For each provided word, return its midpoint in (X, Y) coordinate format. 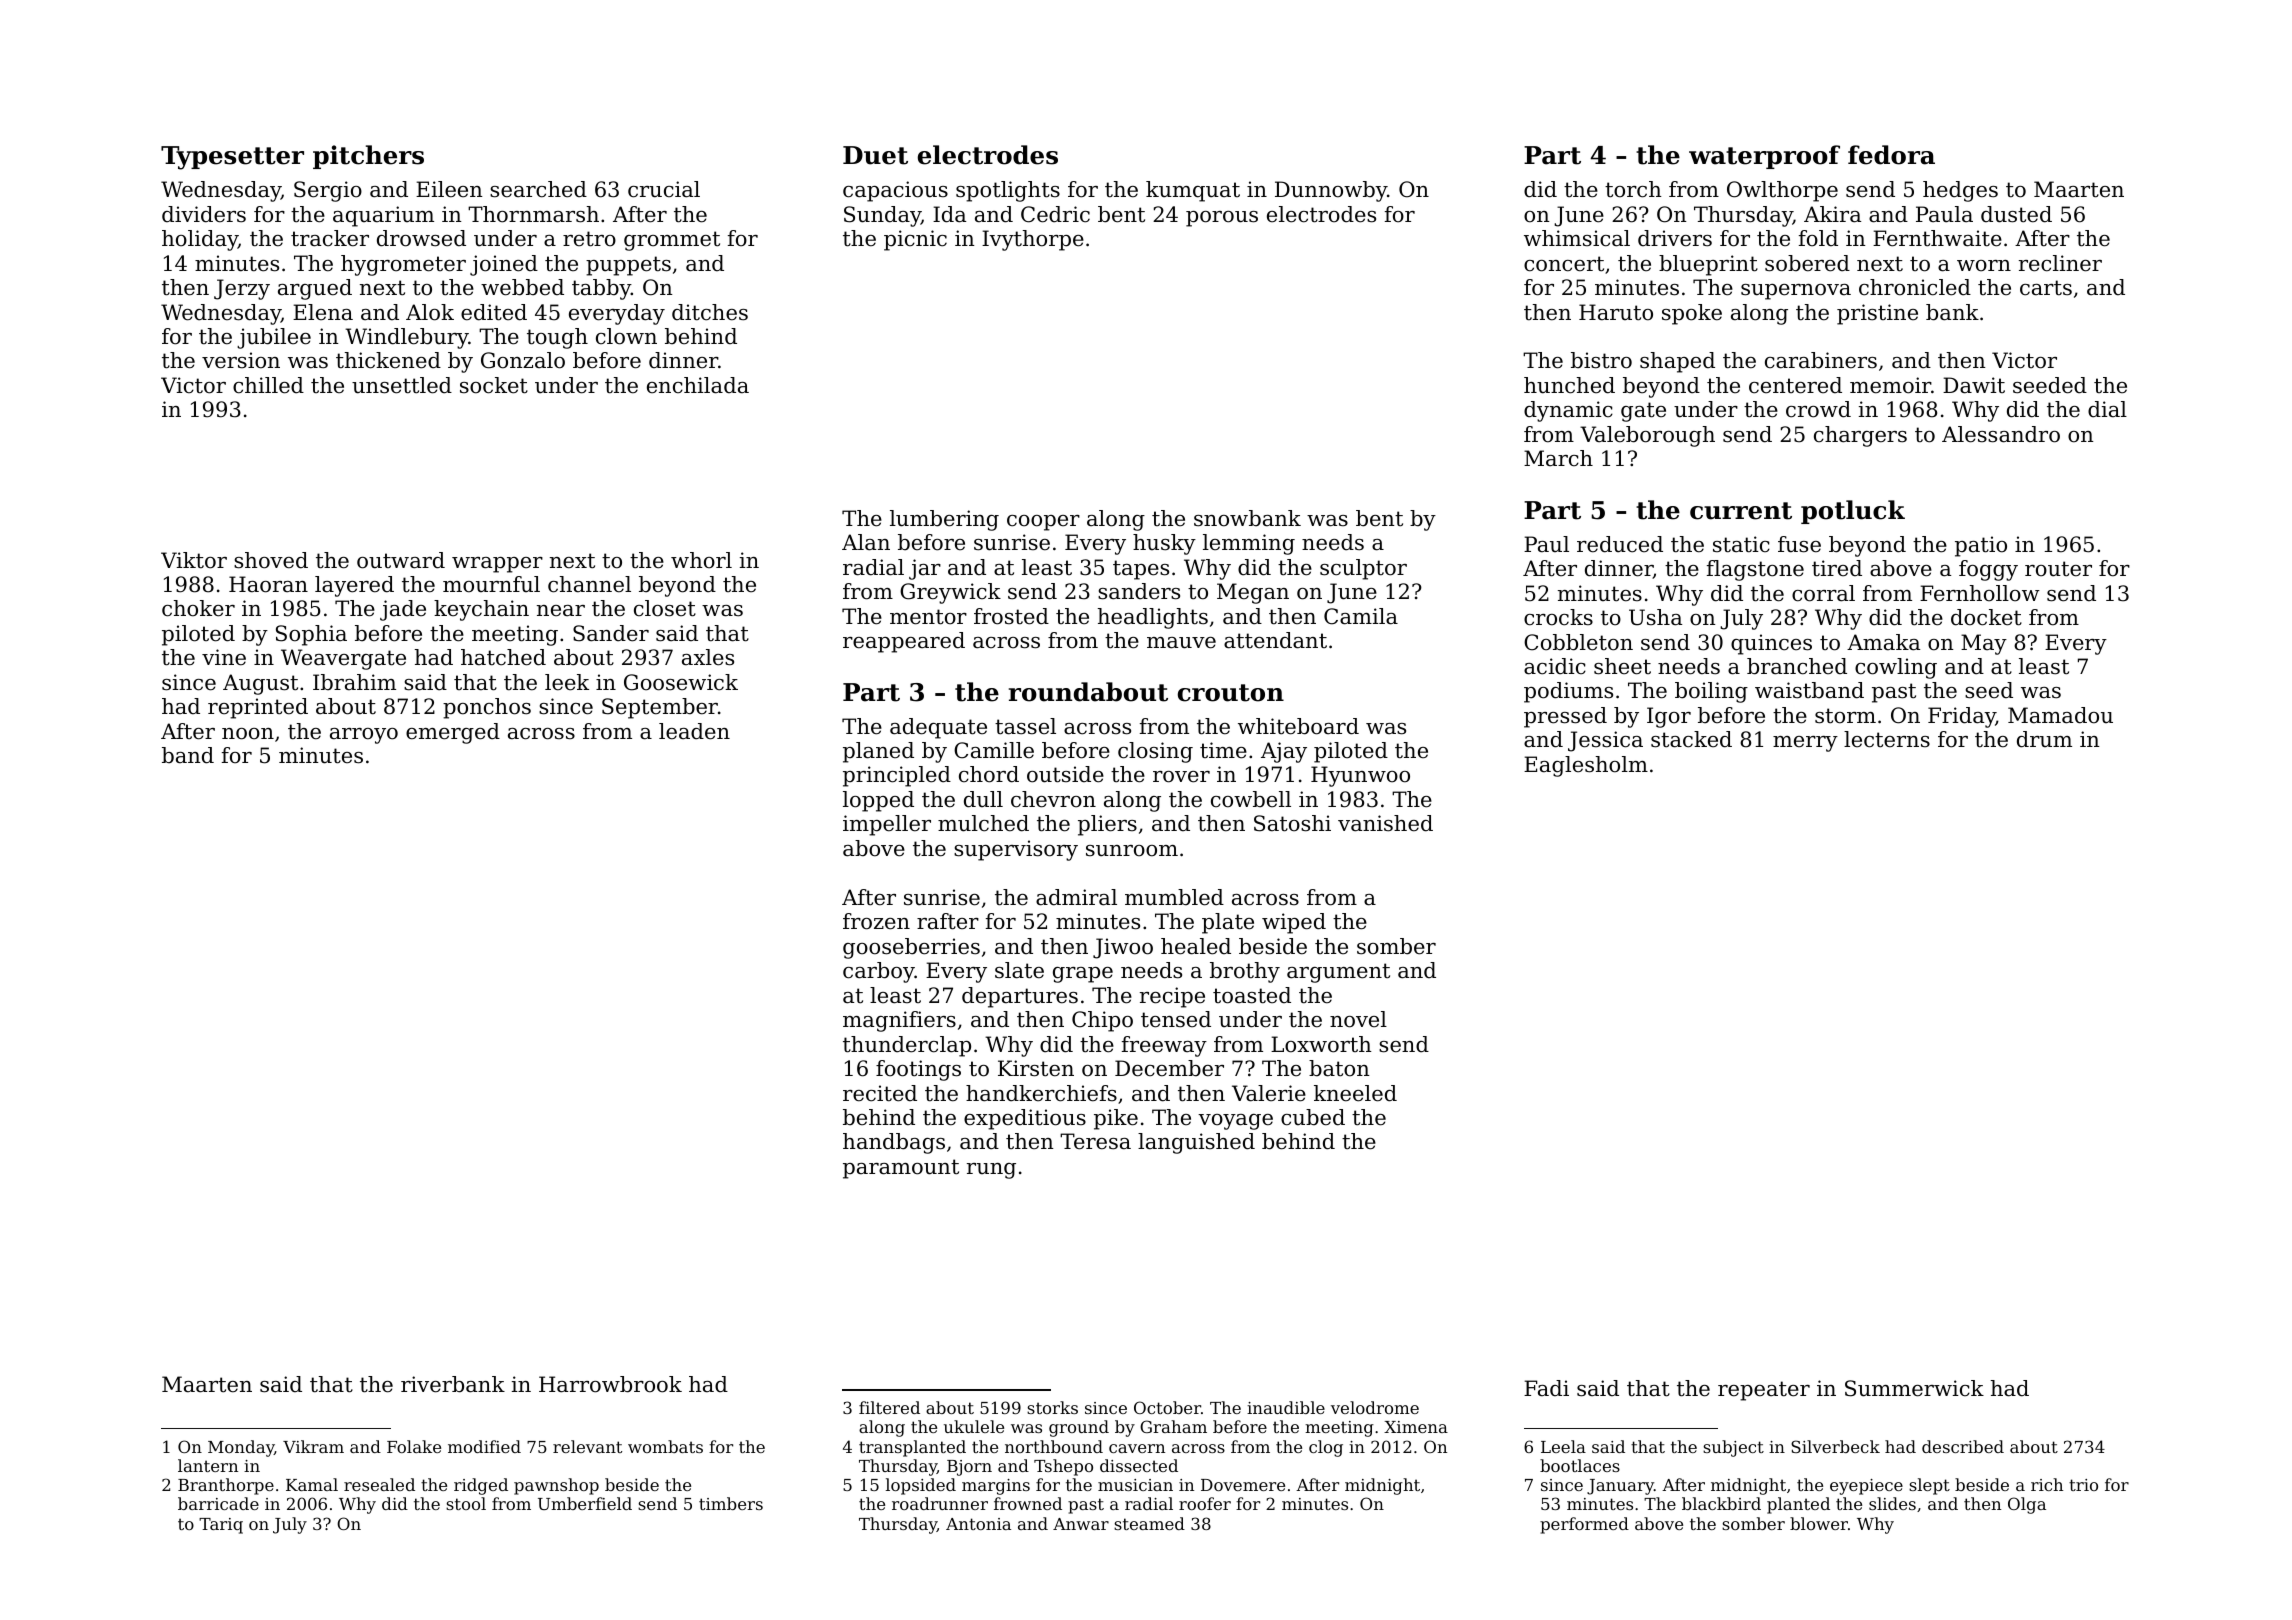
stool (466, 1503)
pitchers (368, 157)
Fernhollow (1980, 593)
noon (248, 734)
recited (880, 1093)
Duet (875, 155)
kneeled (1355, 1093)
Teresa (1095, 1141)
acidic (1555, 666)
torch (1633, 189)
